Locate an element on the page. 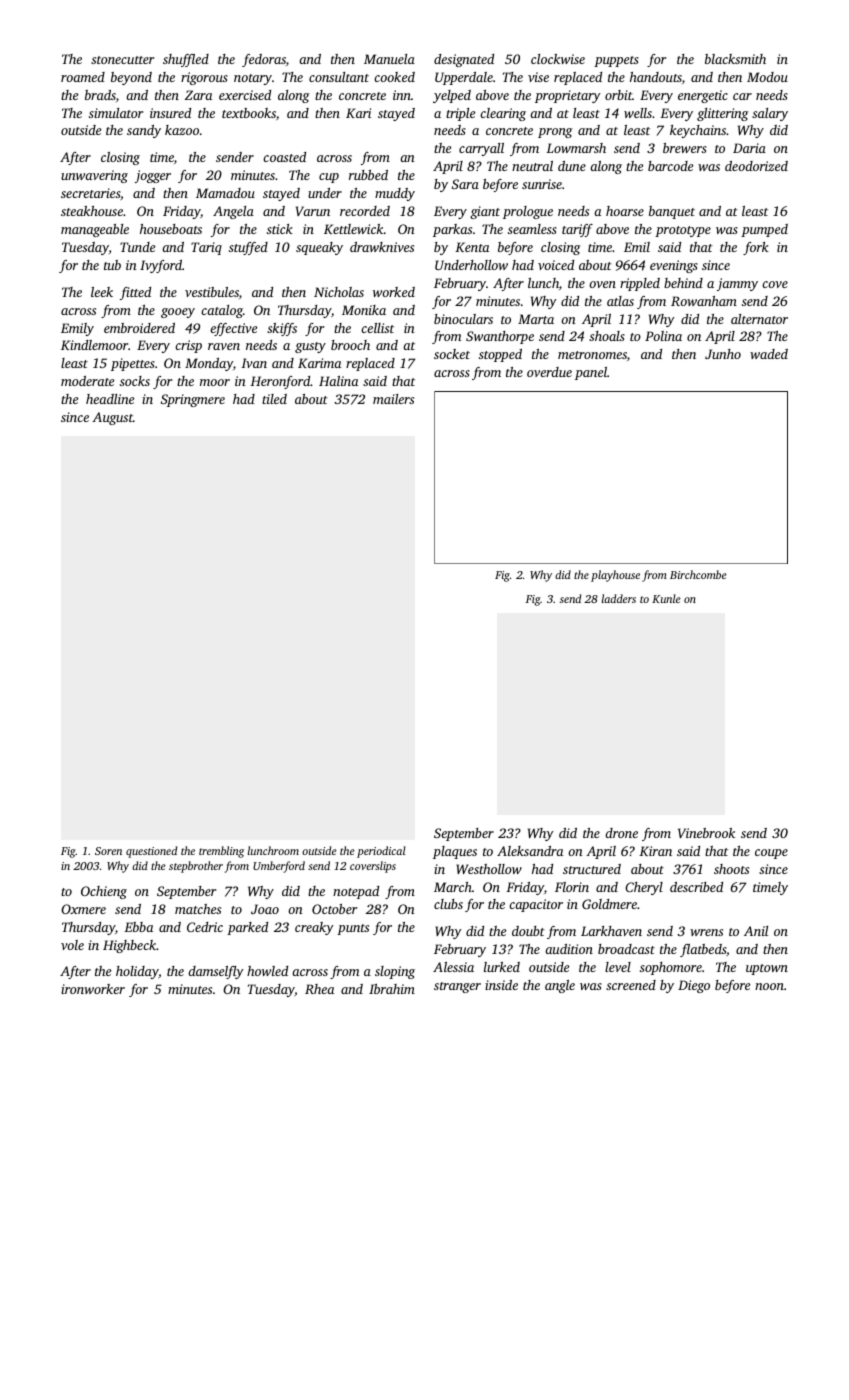 The width and height of the document is (849, 1400). proprietary is located at coordinates (568, 96).
